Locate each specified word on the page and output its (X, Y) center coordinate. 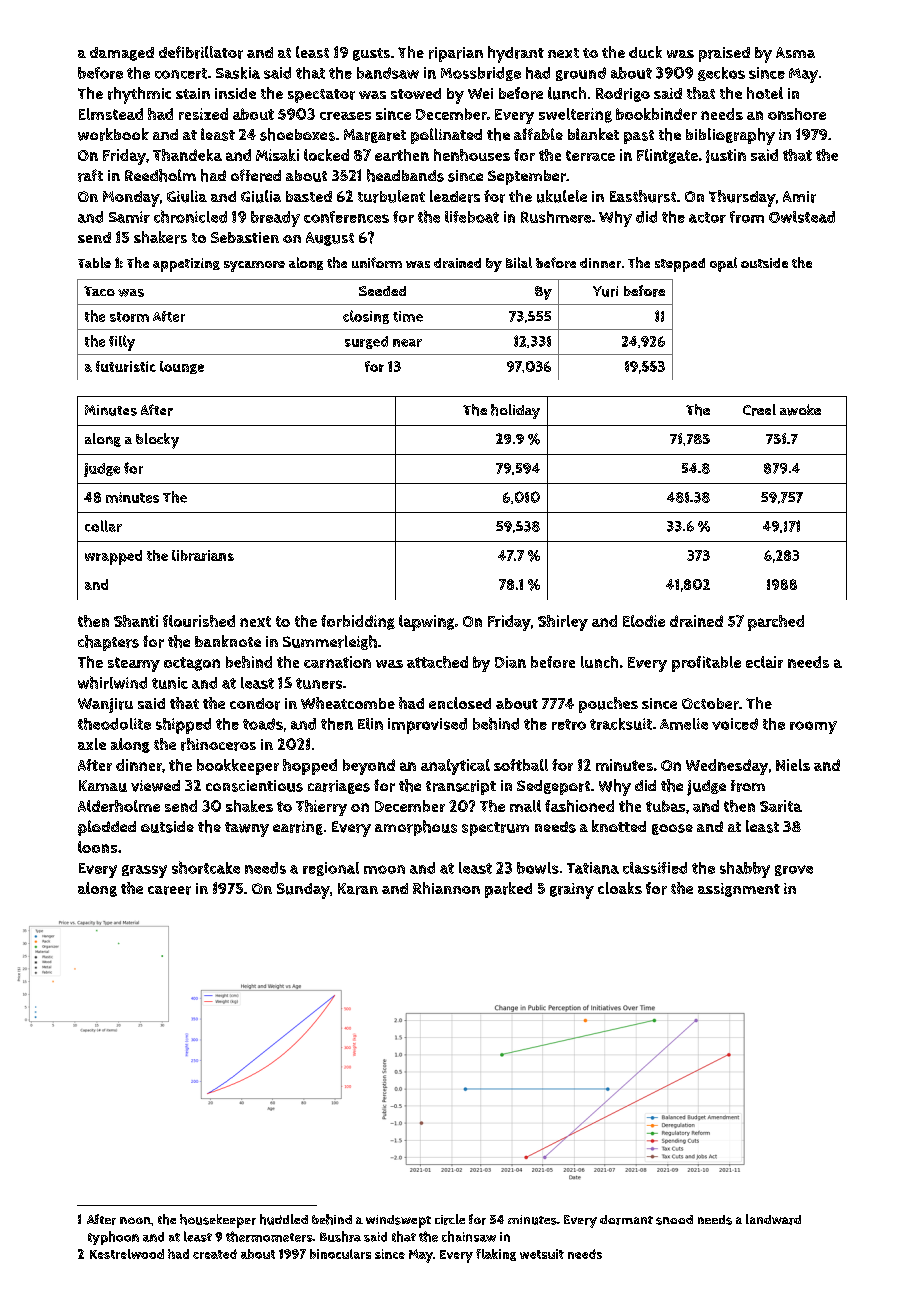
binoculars (340, 1254)
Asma (795, 52)
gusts (371, 54)
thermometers (269, 1236)
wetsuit (542, 1254)
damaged (122, 54)
